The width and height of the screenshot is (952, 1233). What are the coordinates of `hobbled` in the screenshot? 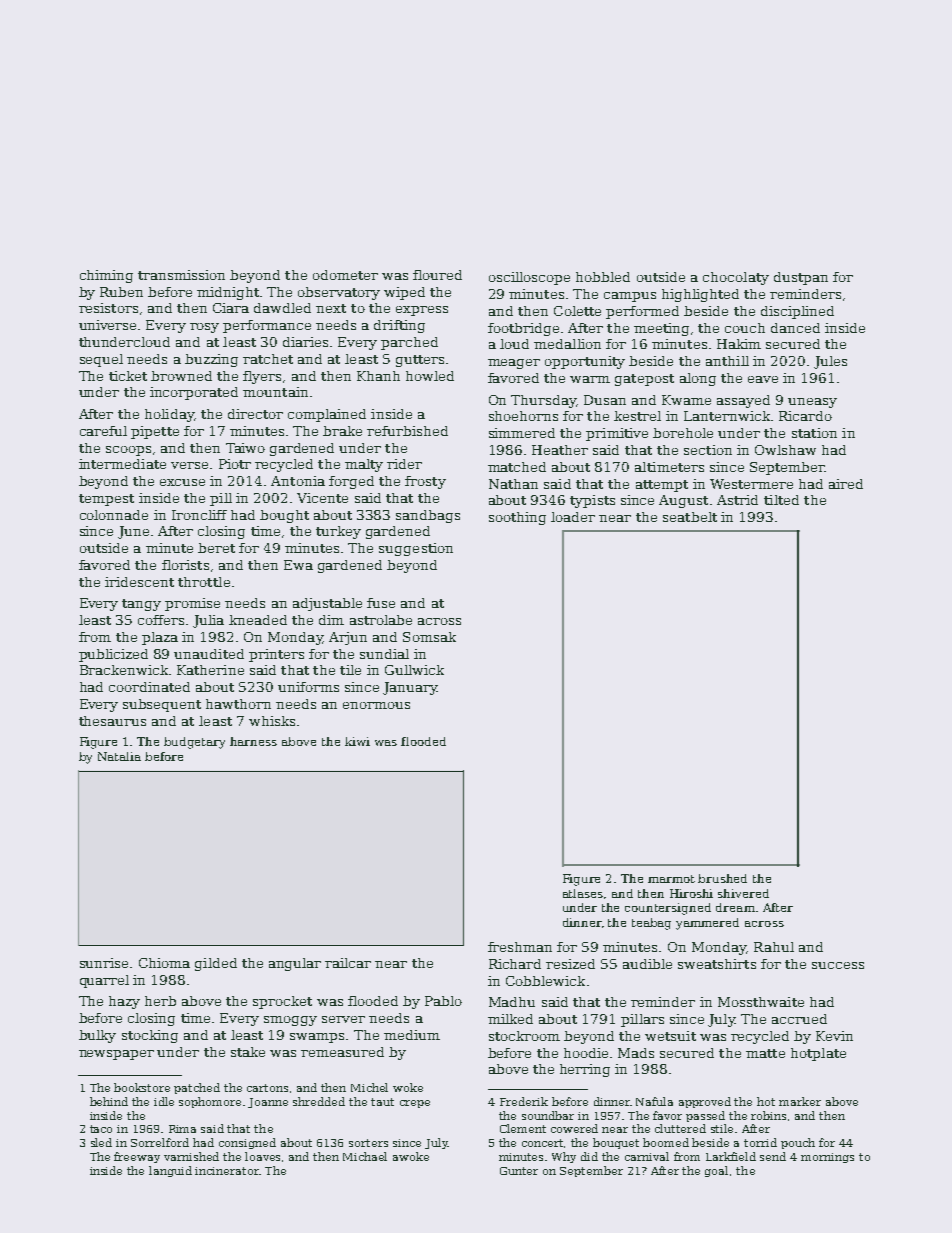 It's located at (603, 277).
